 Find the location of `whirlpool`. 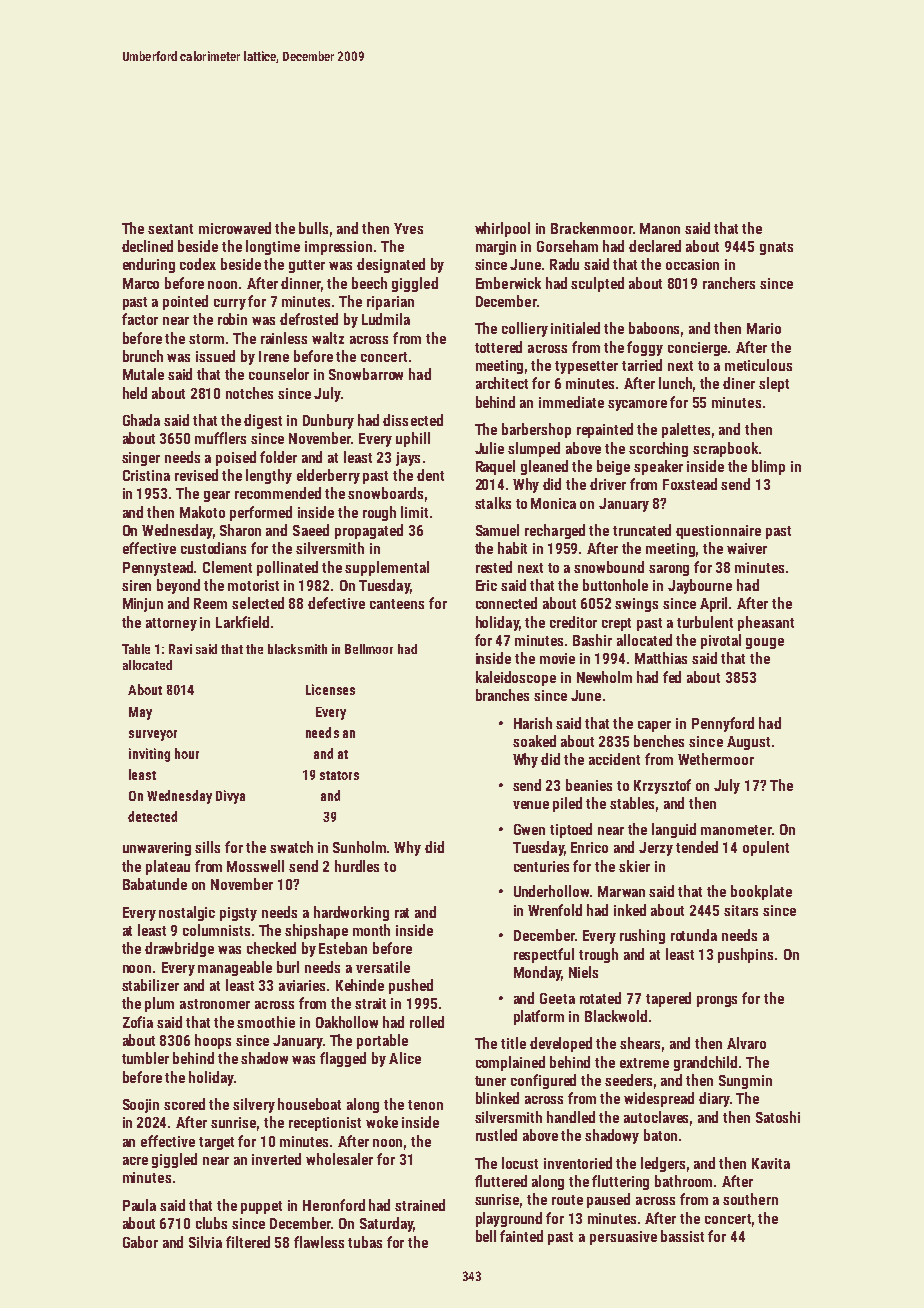

whirlpool is located at coordinates (502, 229).
